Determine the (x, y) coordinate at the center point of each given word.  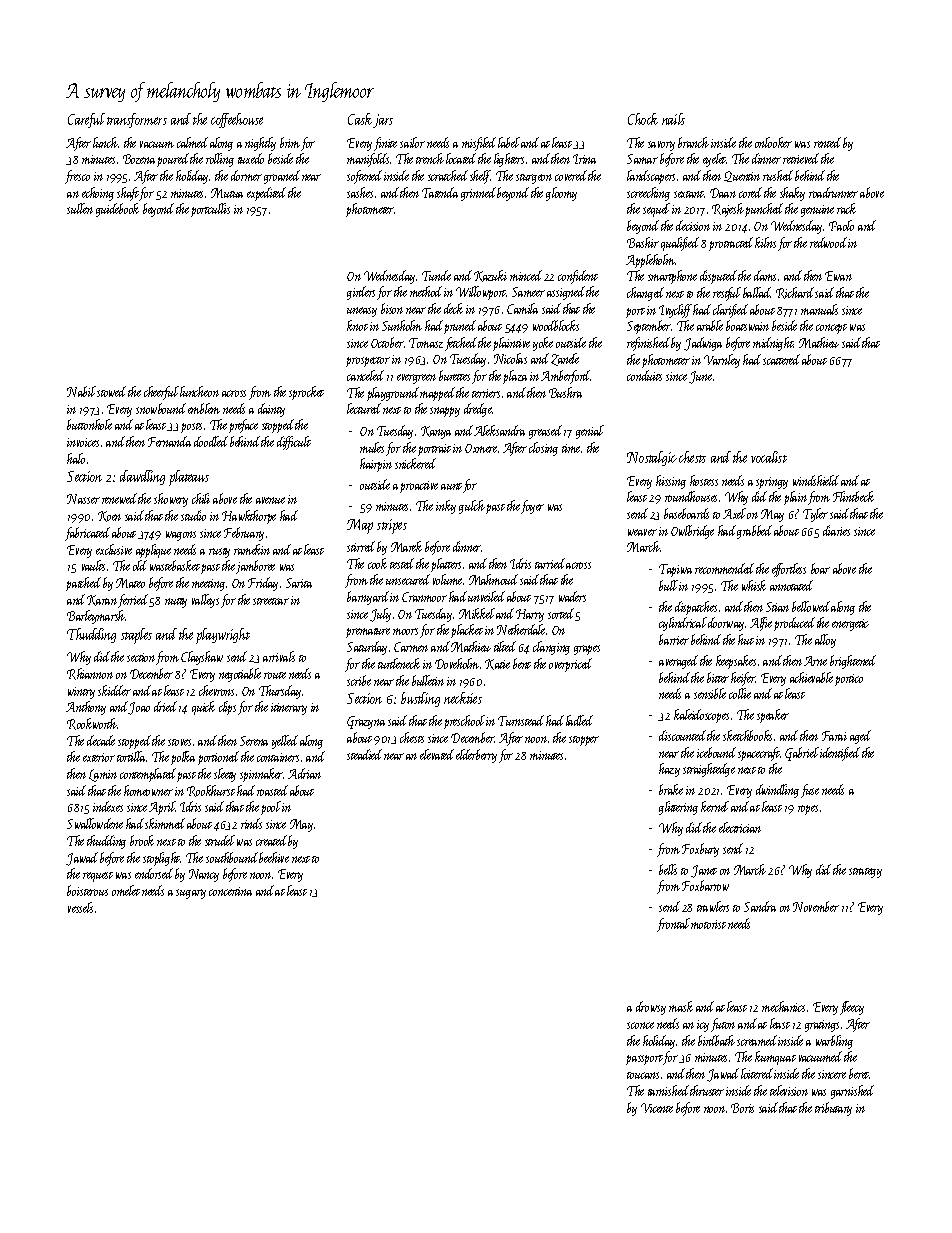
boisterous (87, 890)
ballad (757, 292)
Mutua (227, 193)
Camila (522, 308)
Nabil (81, 391)
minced (526, 275)
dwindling (777, 791)
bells (668, 869)
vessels (80, 907)
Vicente (657, 1108)
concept (831, 329)
